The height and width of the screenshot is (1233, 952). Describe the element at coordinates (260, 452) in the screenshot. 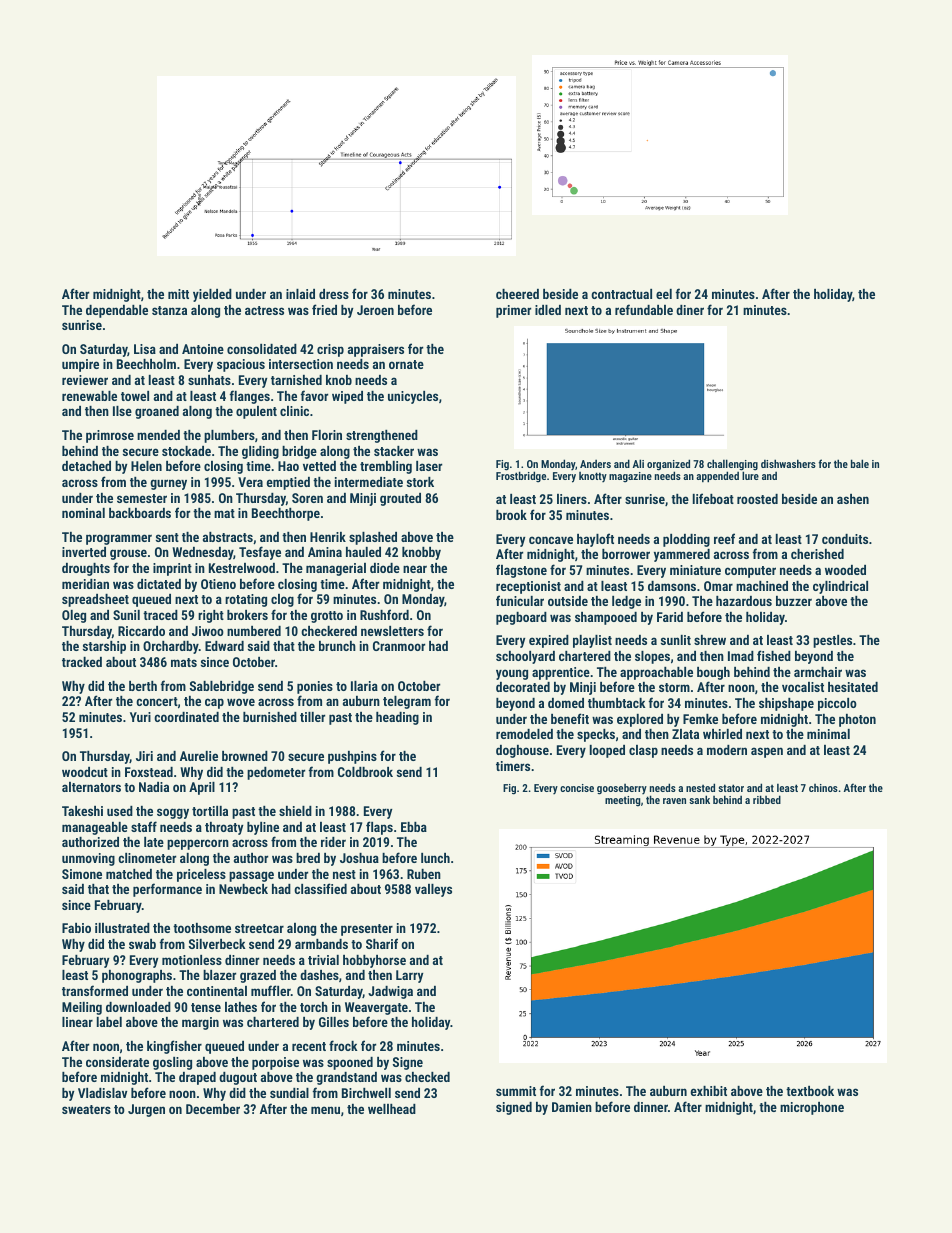

I see `gliding` at that location.
